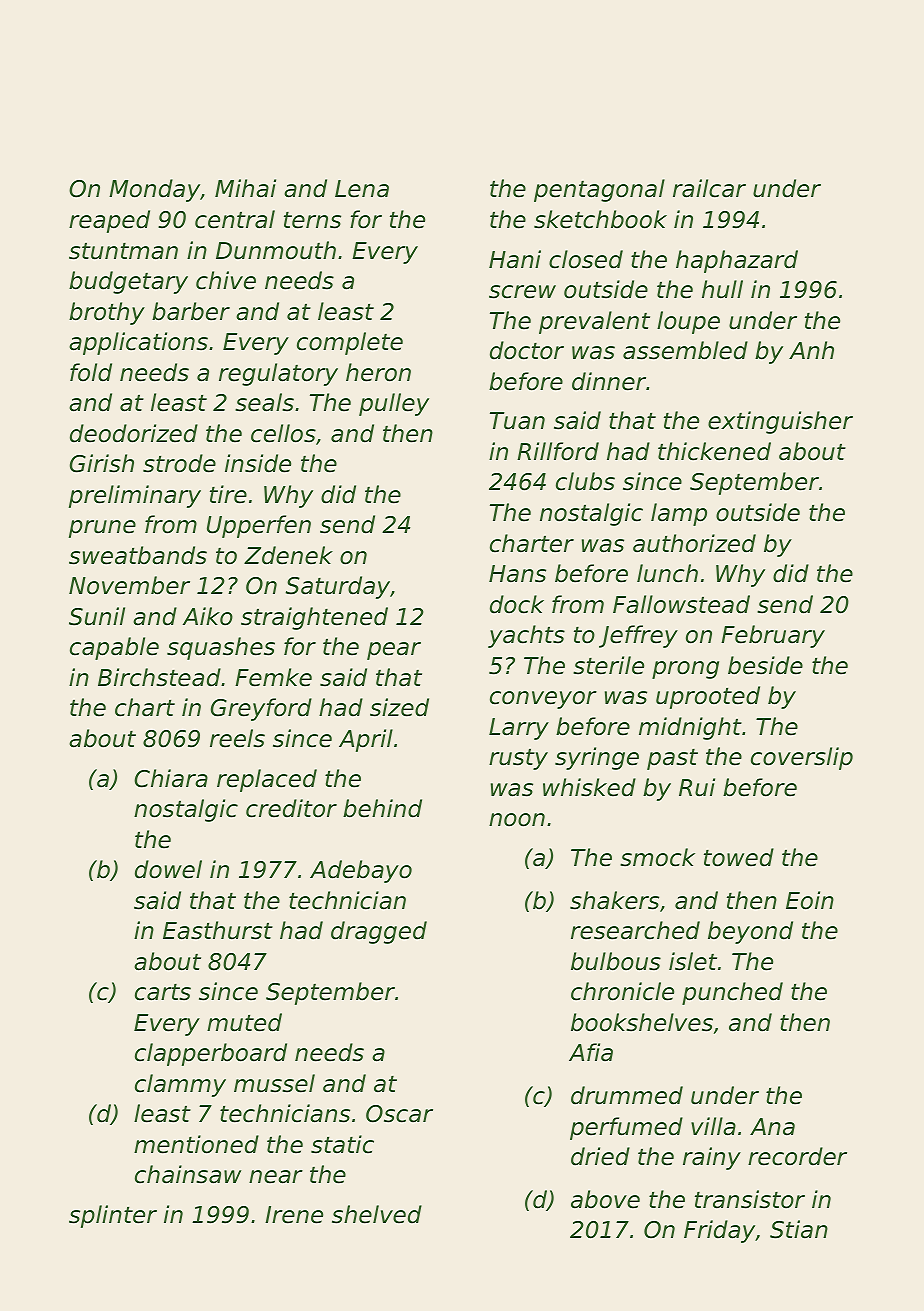  Describe the element at coordinates (276, 1177) in the page. I see `near` at that location.
